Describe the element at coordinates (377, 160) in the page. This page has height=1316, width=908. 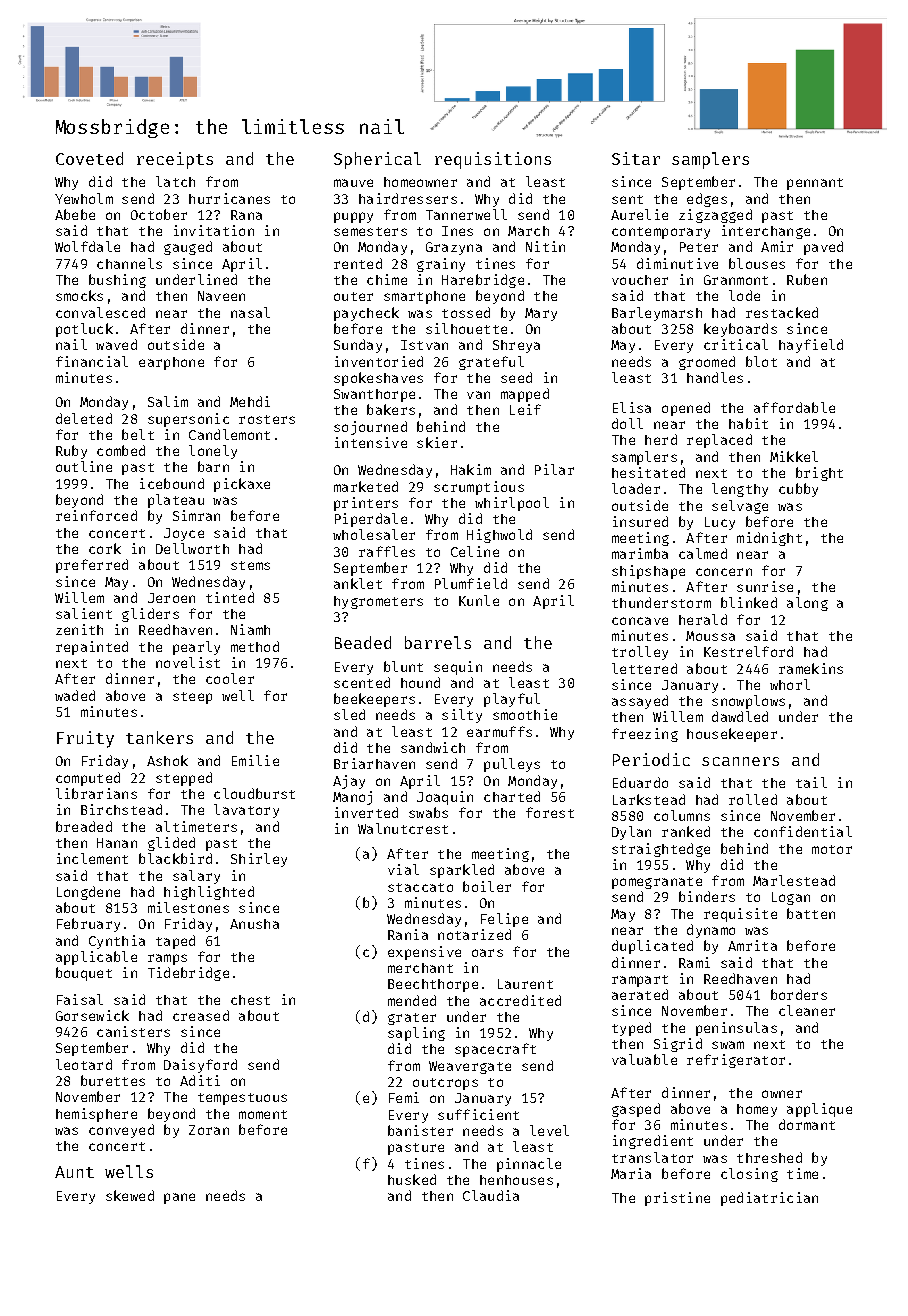
I see `Spherical` at that location.
